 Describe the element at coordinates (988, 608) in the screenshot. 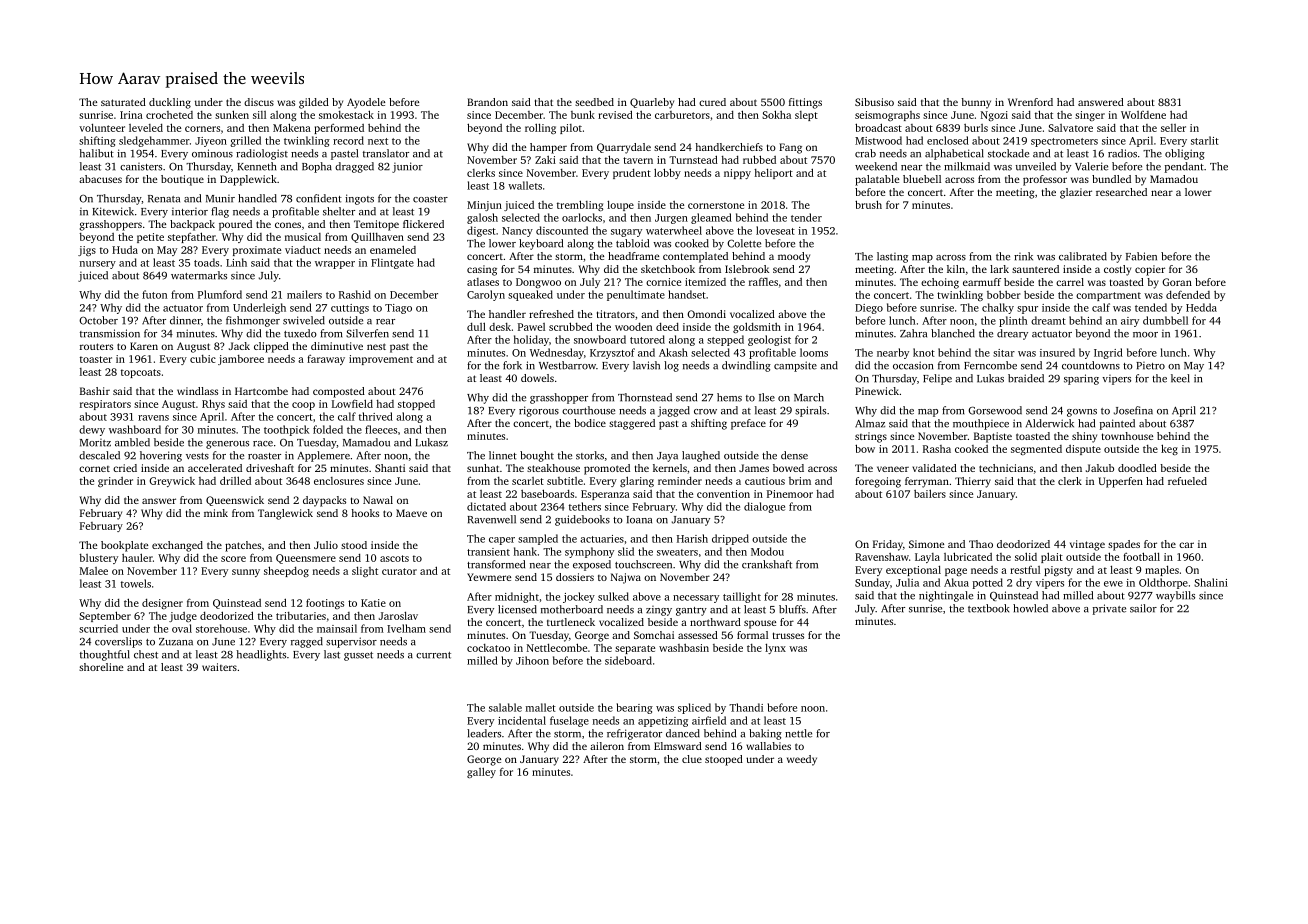

I see `textbook` at that location.
